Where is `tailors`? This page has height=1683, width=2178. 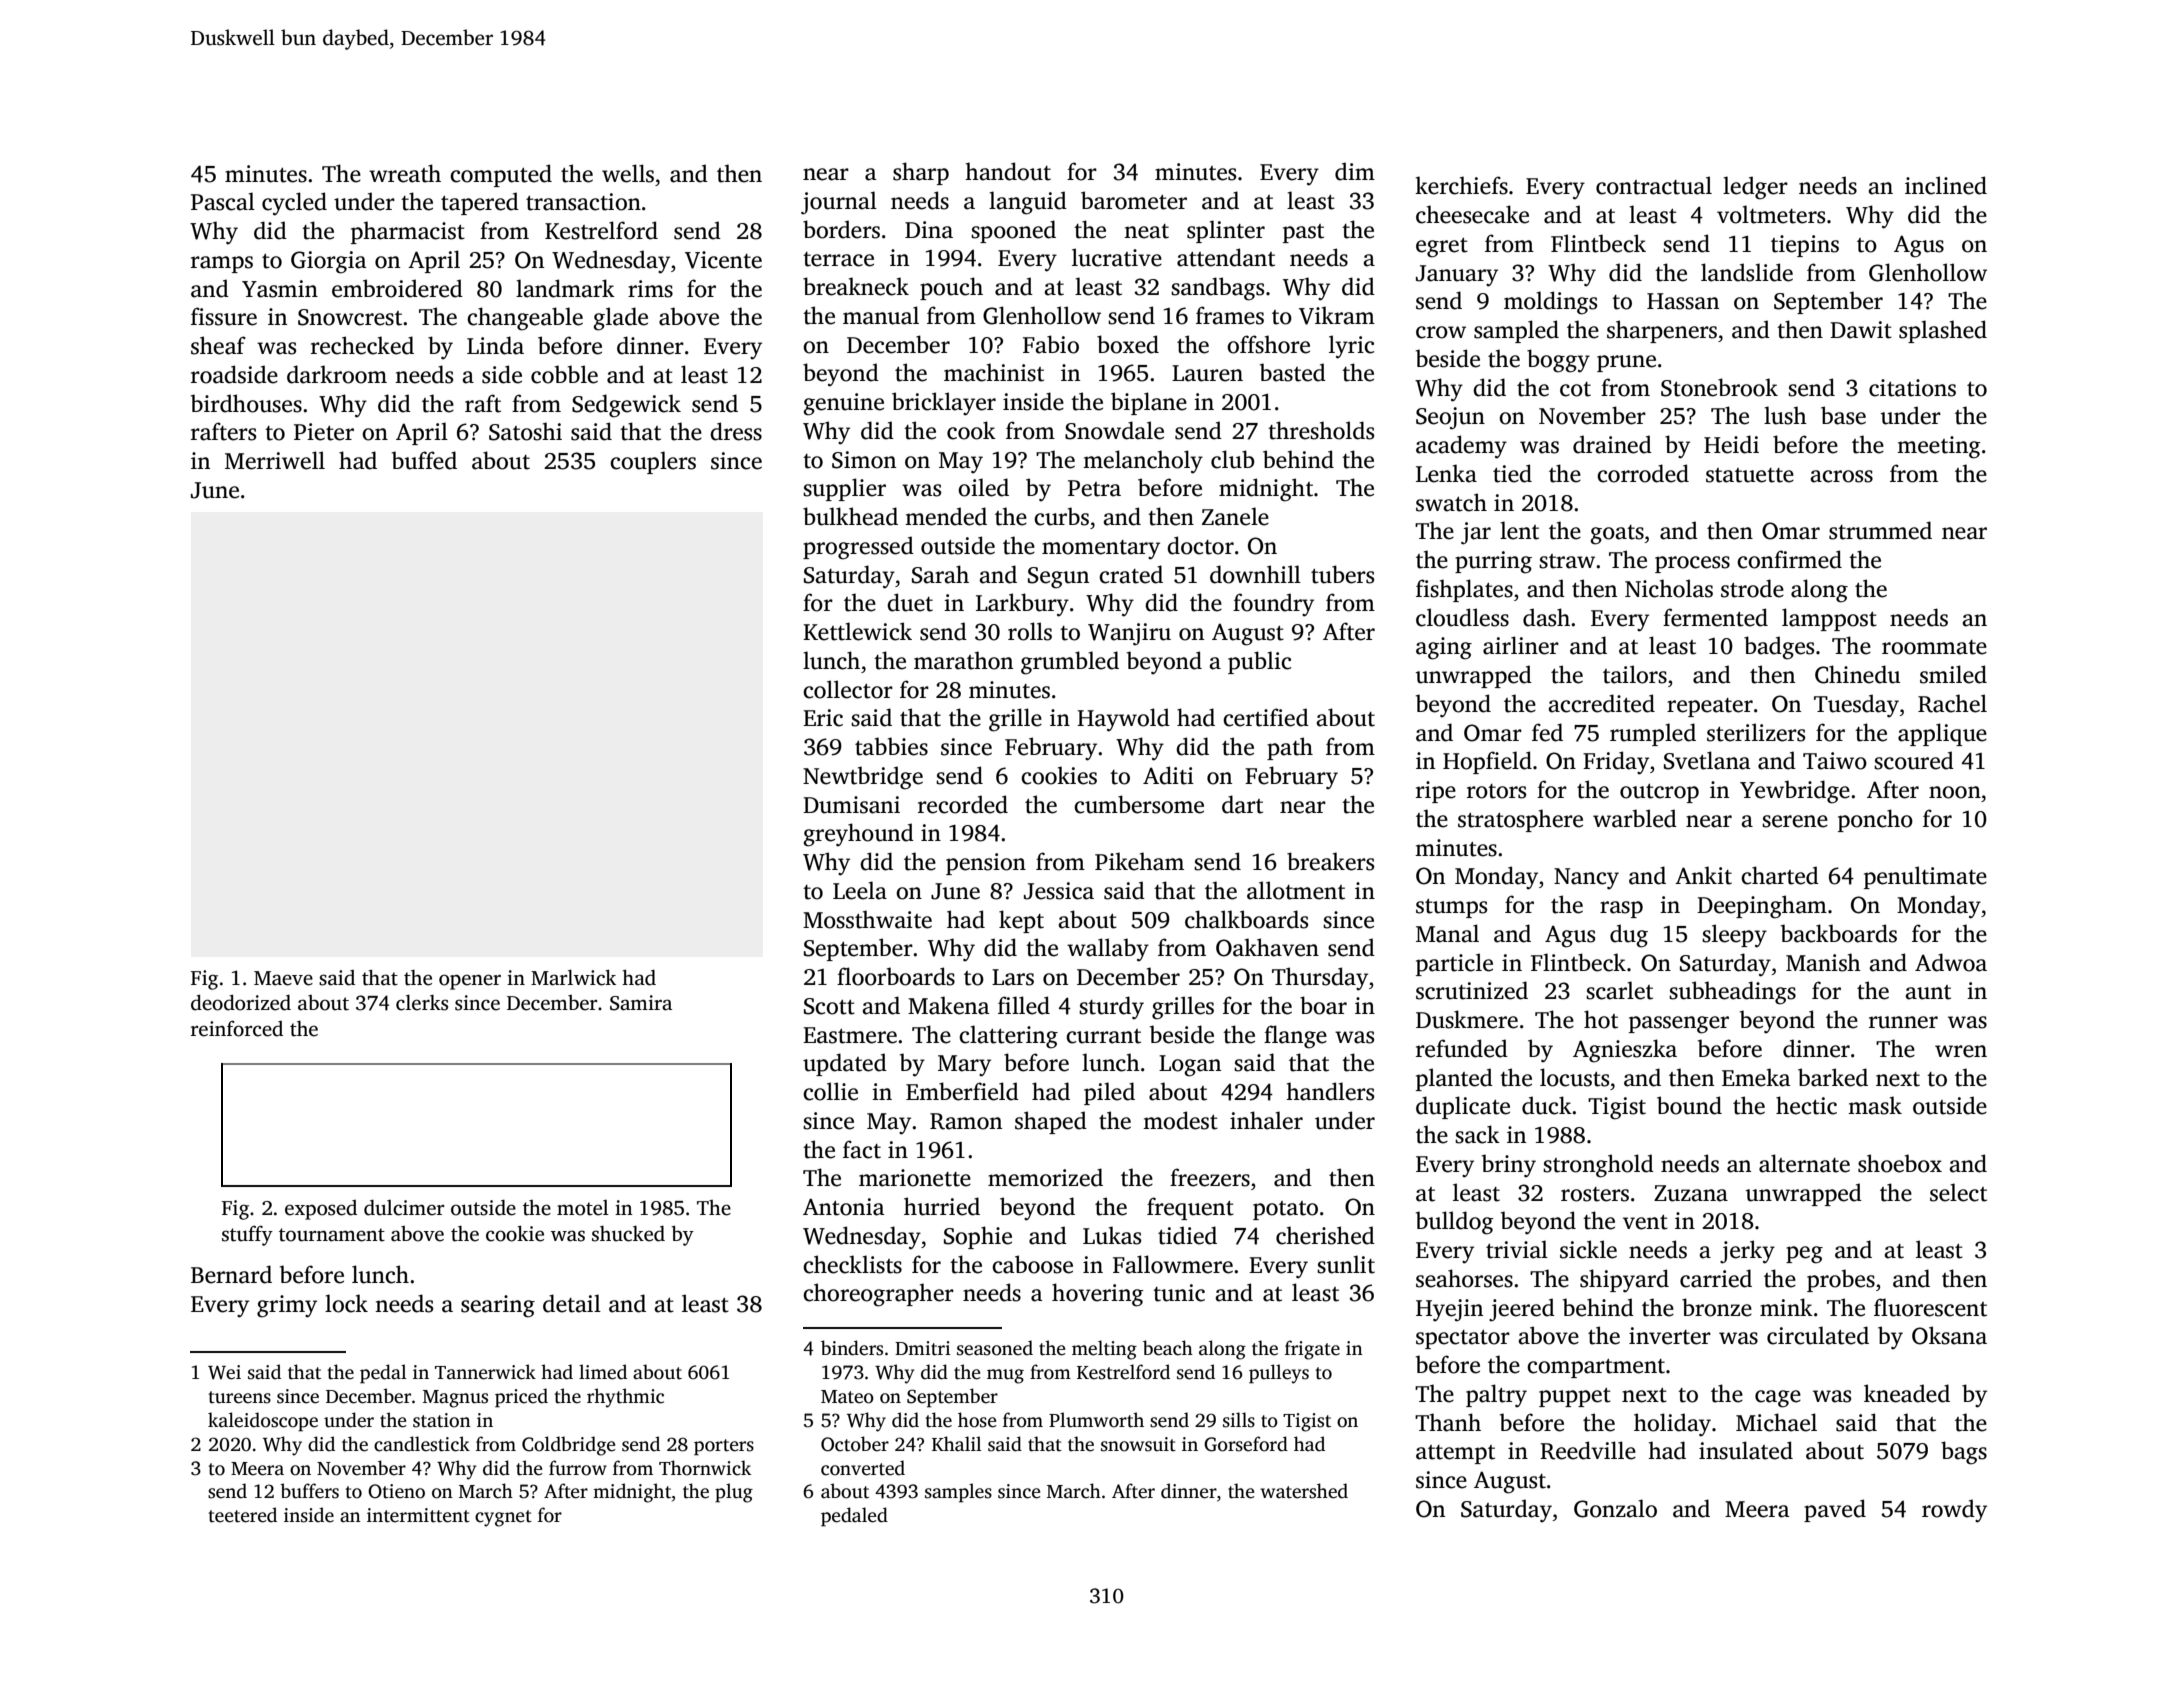
tailors is located at coordinates (1635, 674).
